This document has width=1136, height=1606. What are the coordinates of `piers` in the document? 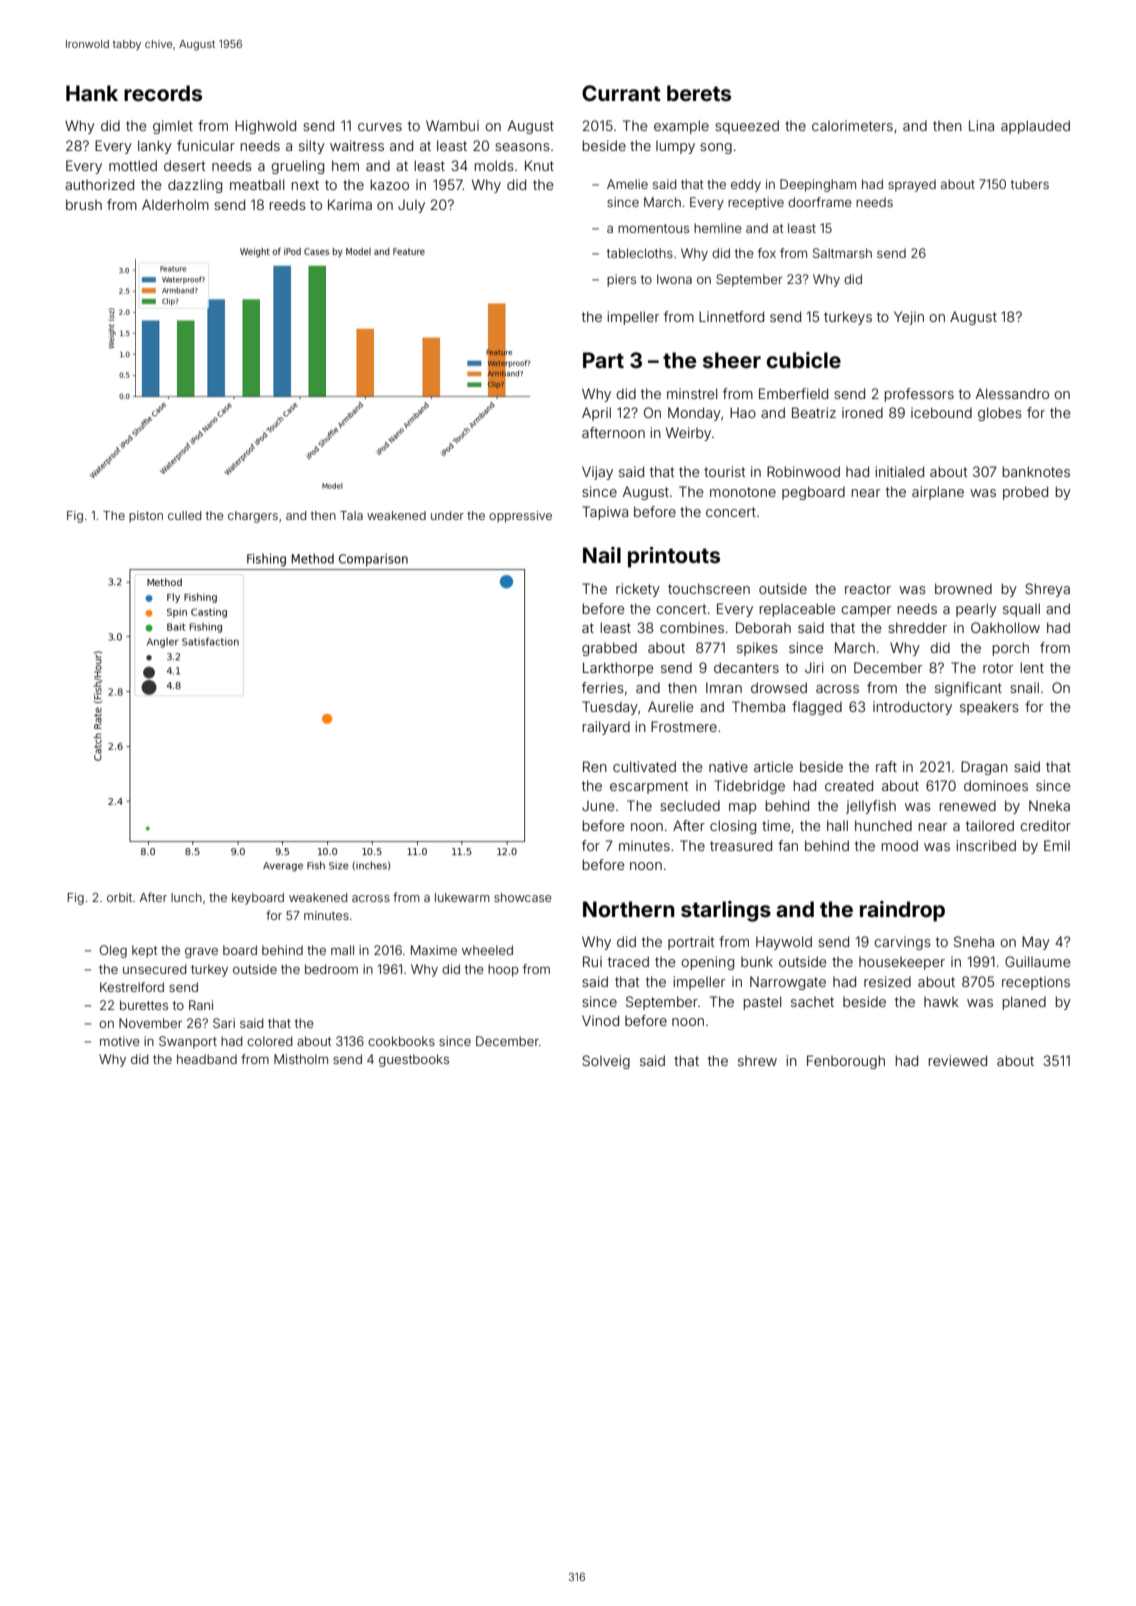 It's located at (621, 280).
